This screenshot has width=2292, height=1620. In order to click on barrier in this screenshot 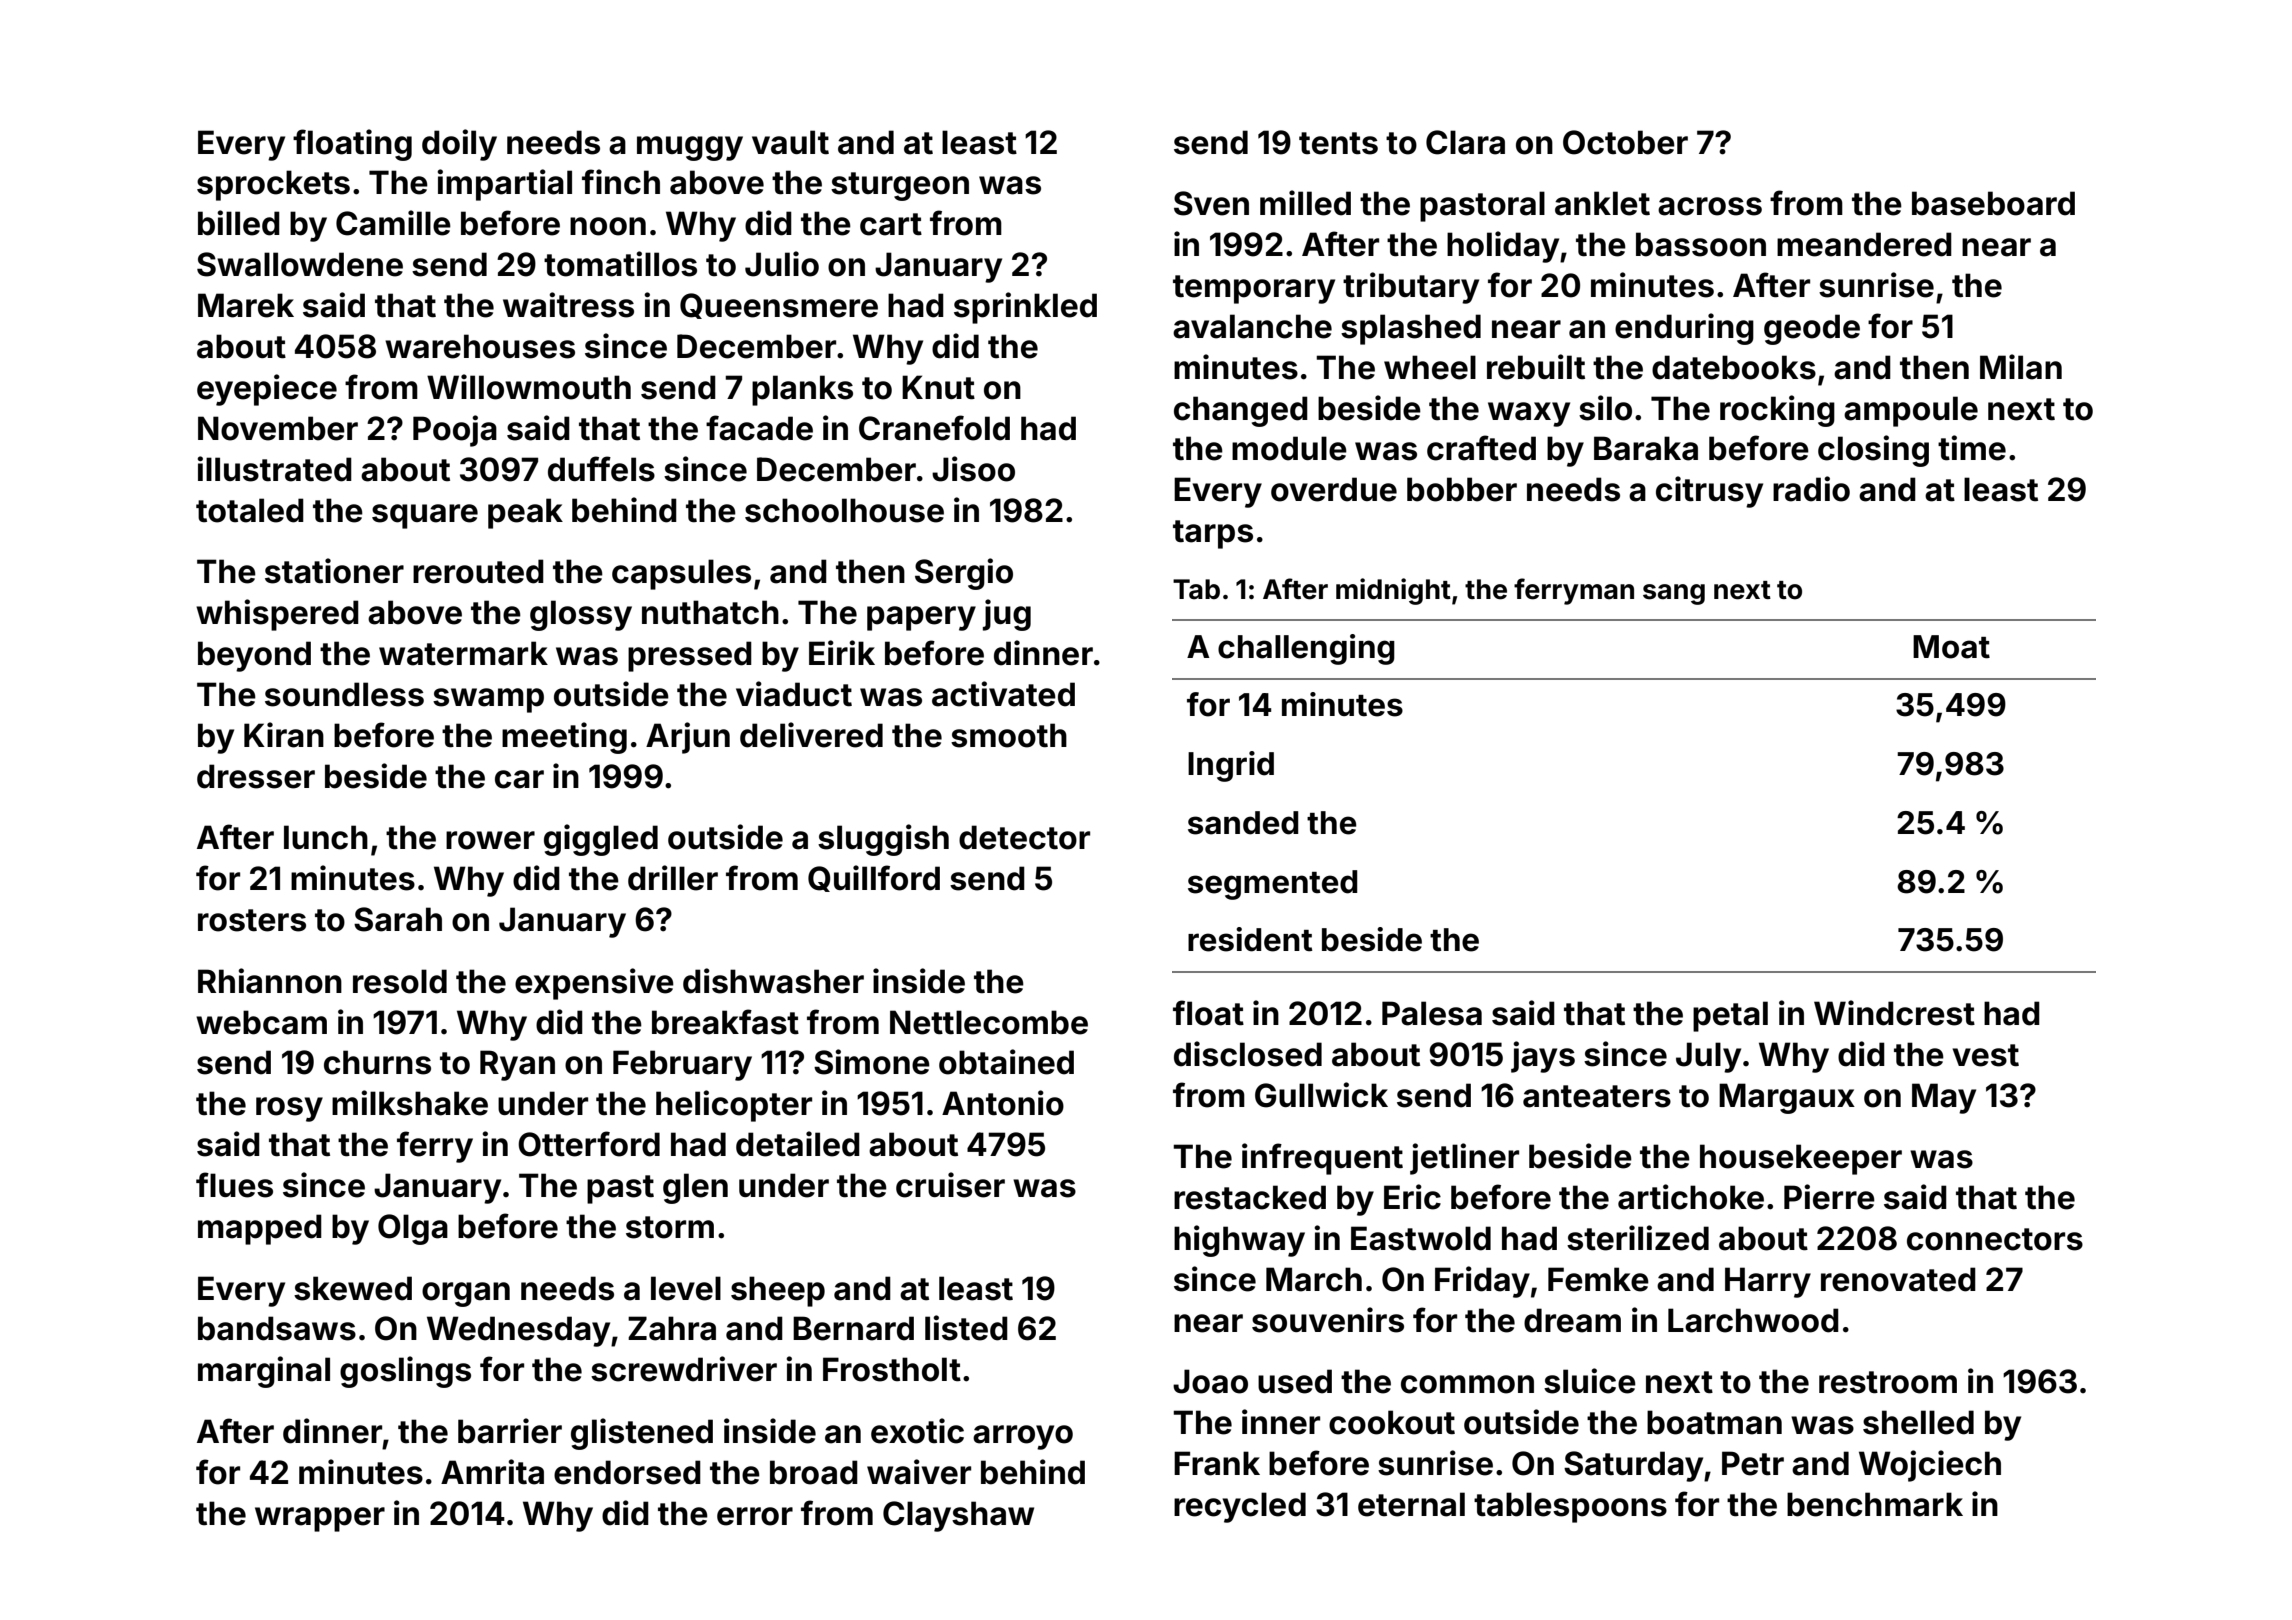, I will do `click(510, 1431)`.
